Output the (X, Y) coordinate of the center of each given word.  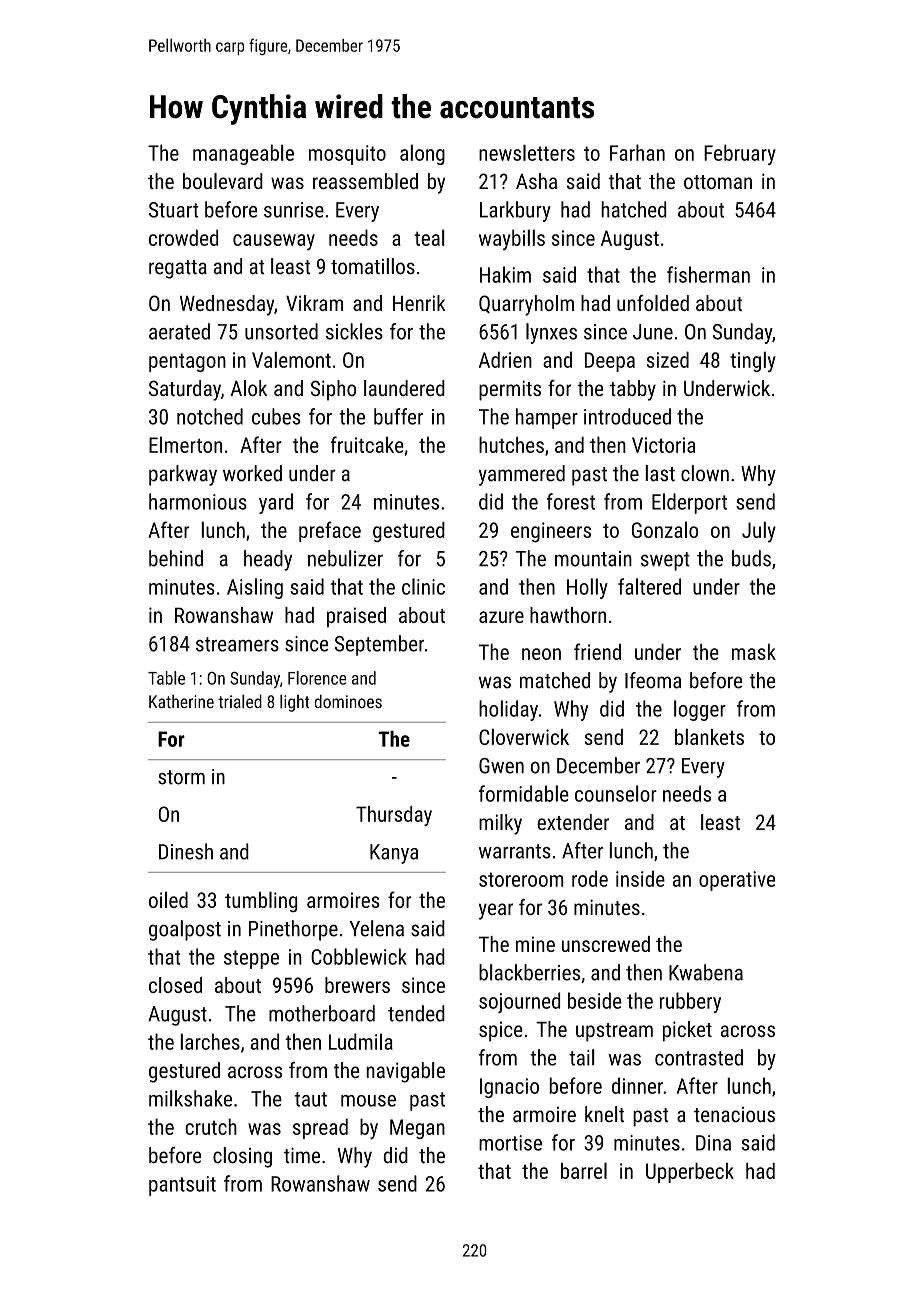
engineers (551, 532)
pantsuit (182, 1186)
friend (597, 651)
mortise (510, 1143)
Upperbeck (690, 1173)
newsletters (527, 152)
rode (590, 878)
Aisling (255, 588)
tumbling (261, 902)
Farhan (637, 152)
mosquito (347, 155)
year (496, 911)
